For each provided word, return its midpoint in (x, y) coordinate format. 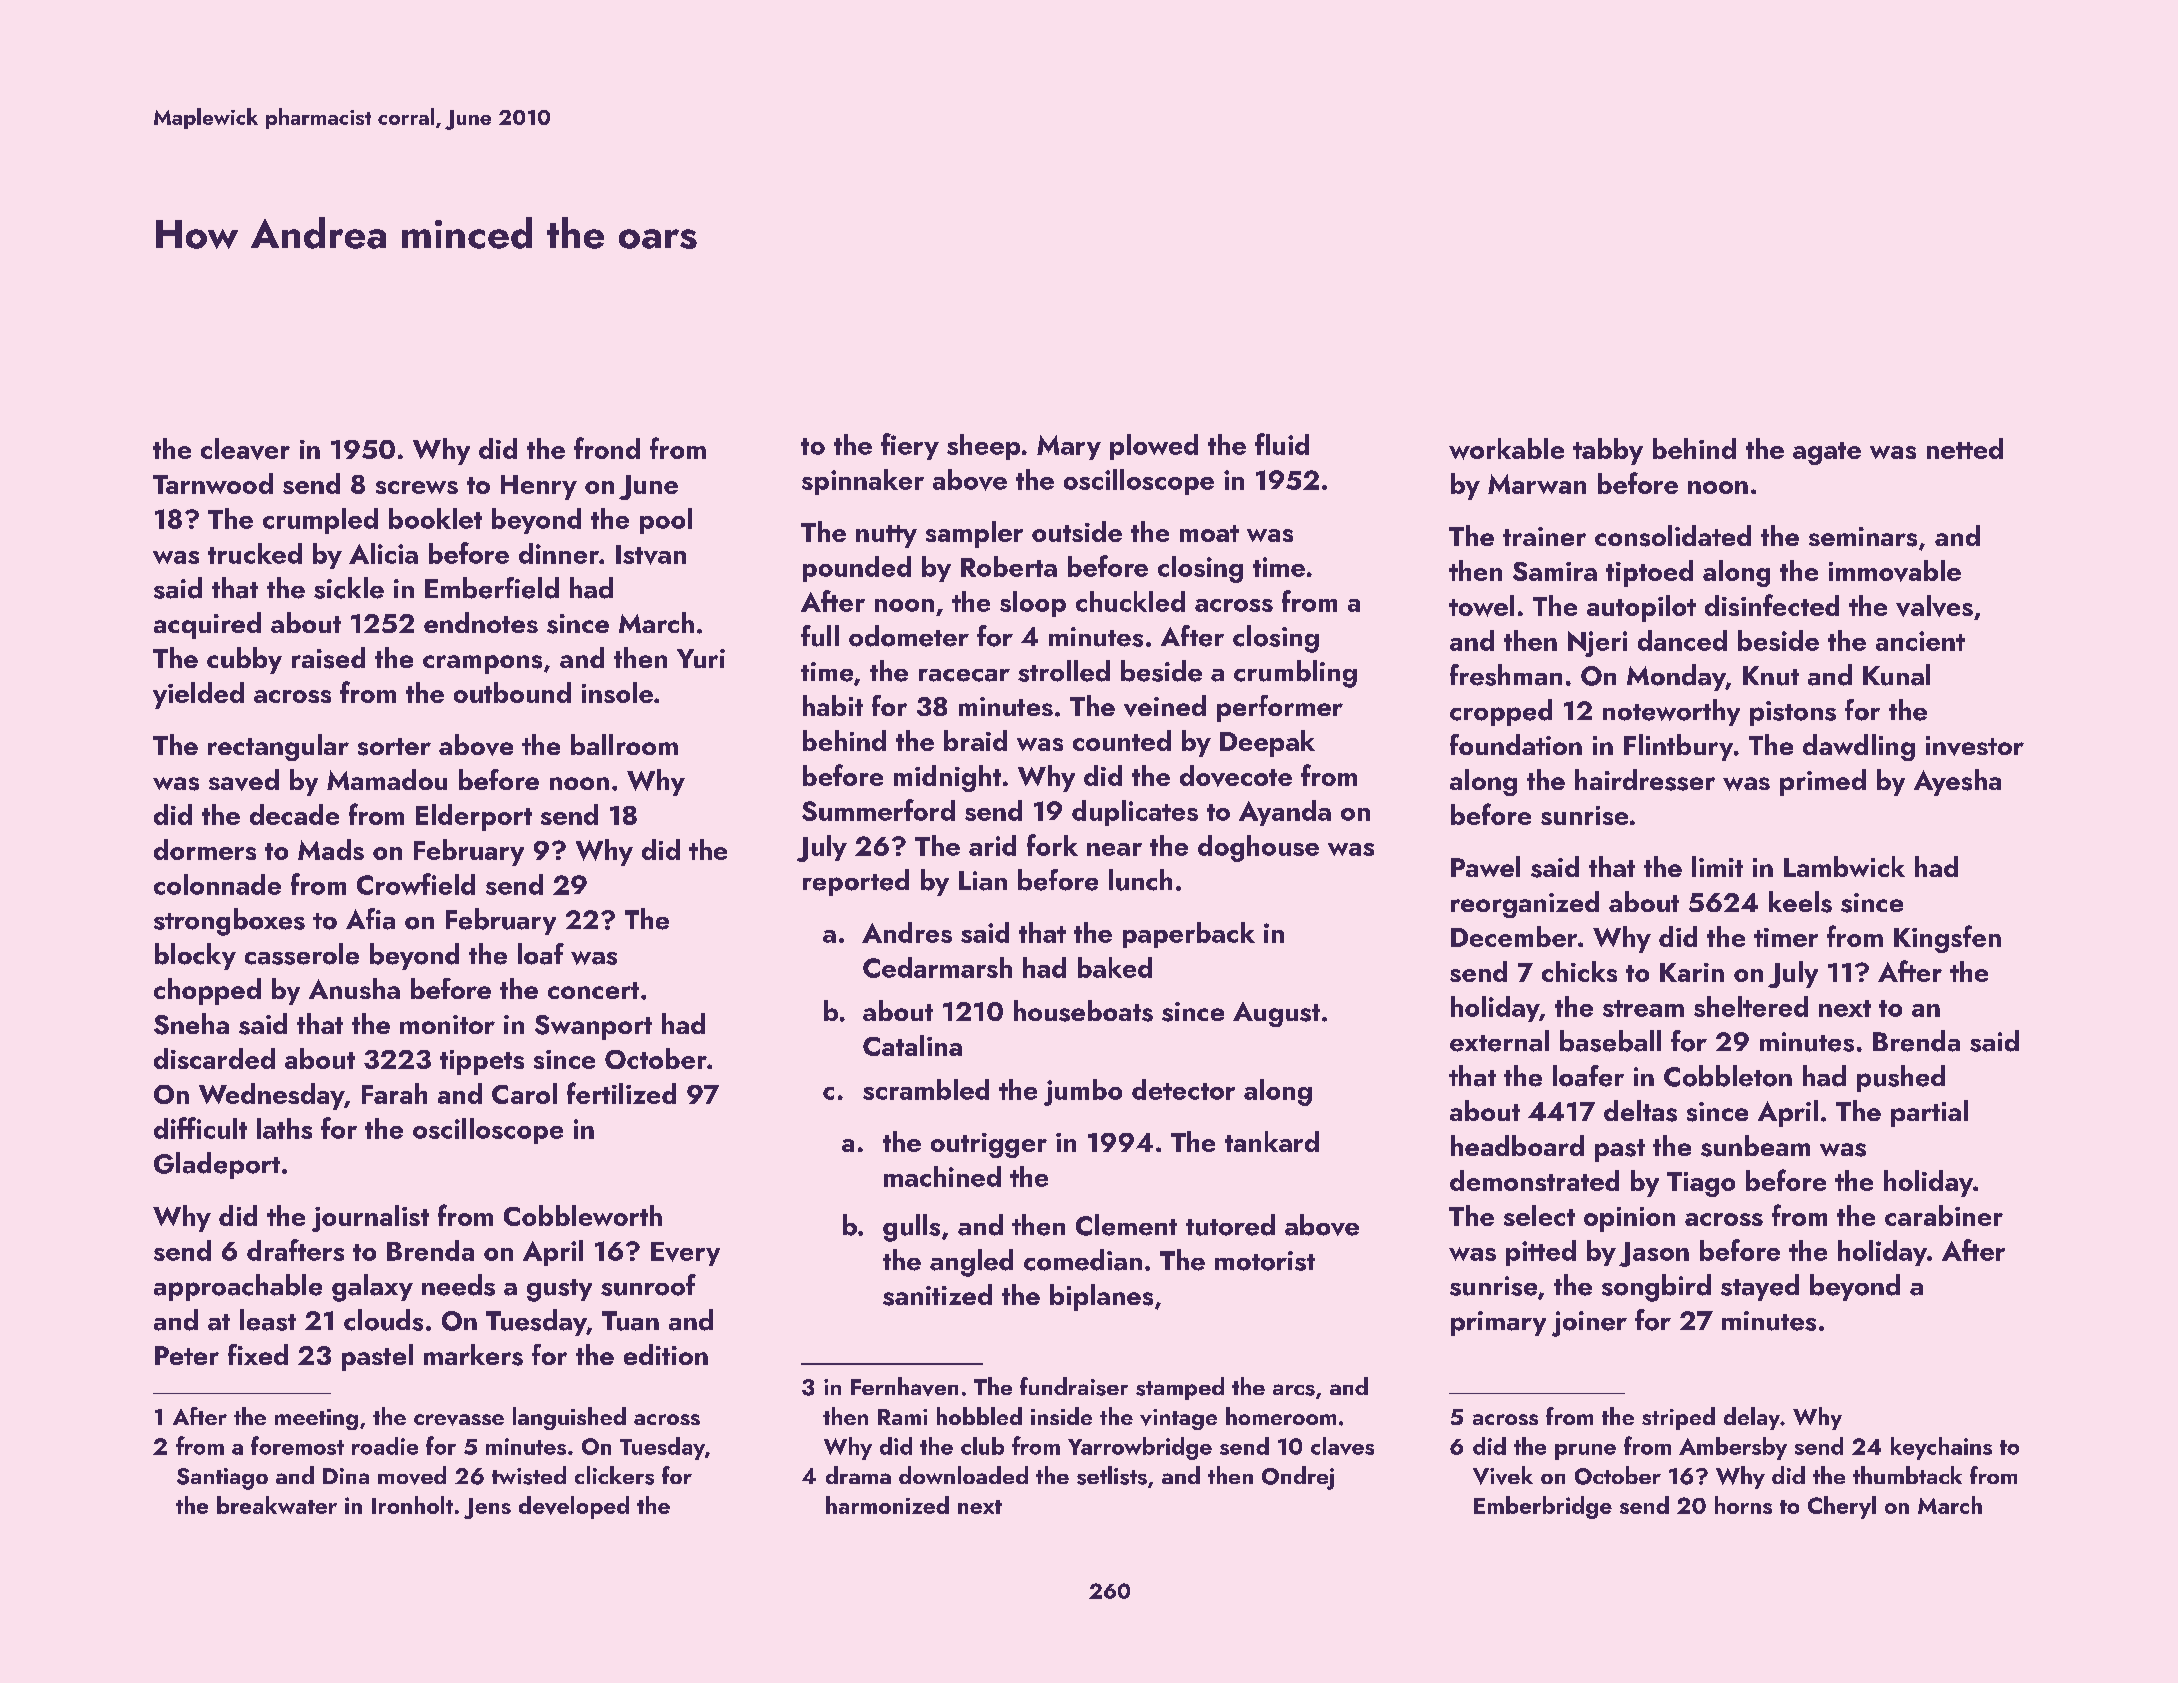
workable (1506, 449)
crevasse (459, 1420)
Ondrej (1298, 1478)
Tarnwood (213, 483)
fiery (910, 446)
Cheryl (1842, 1507)
